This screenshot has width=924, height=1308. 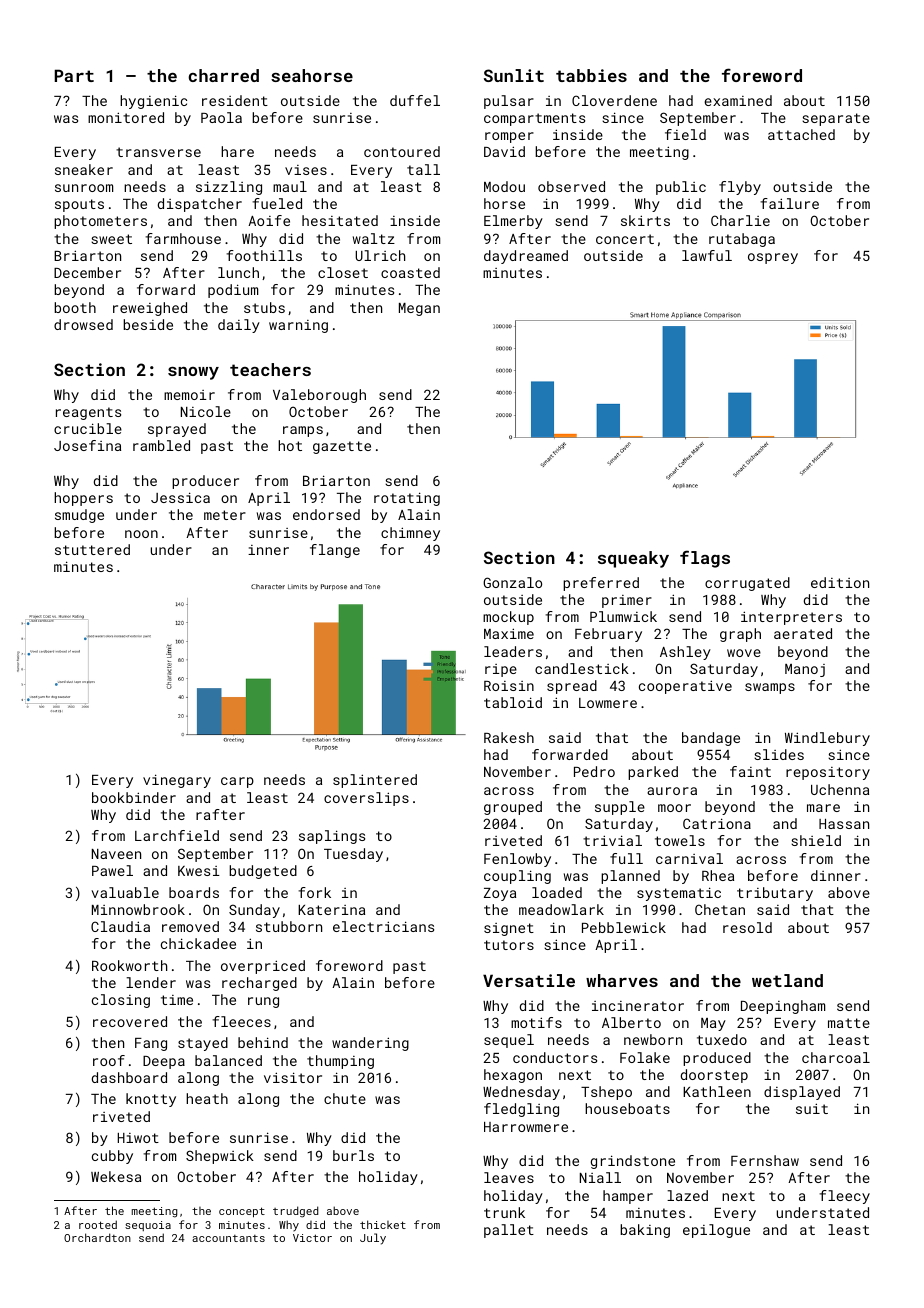 What do you see at coordinates (514, 75) in the screenshot?
I see `Sunlit` at bounding box center [514, 75].
